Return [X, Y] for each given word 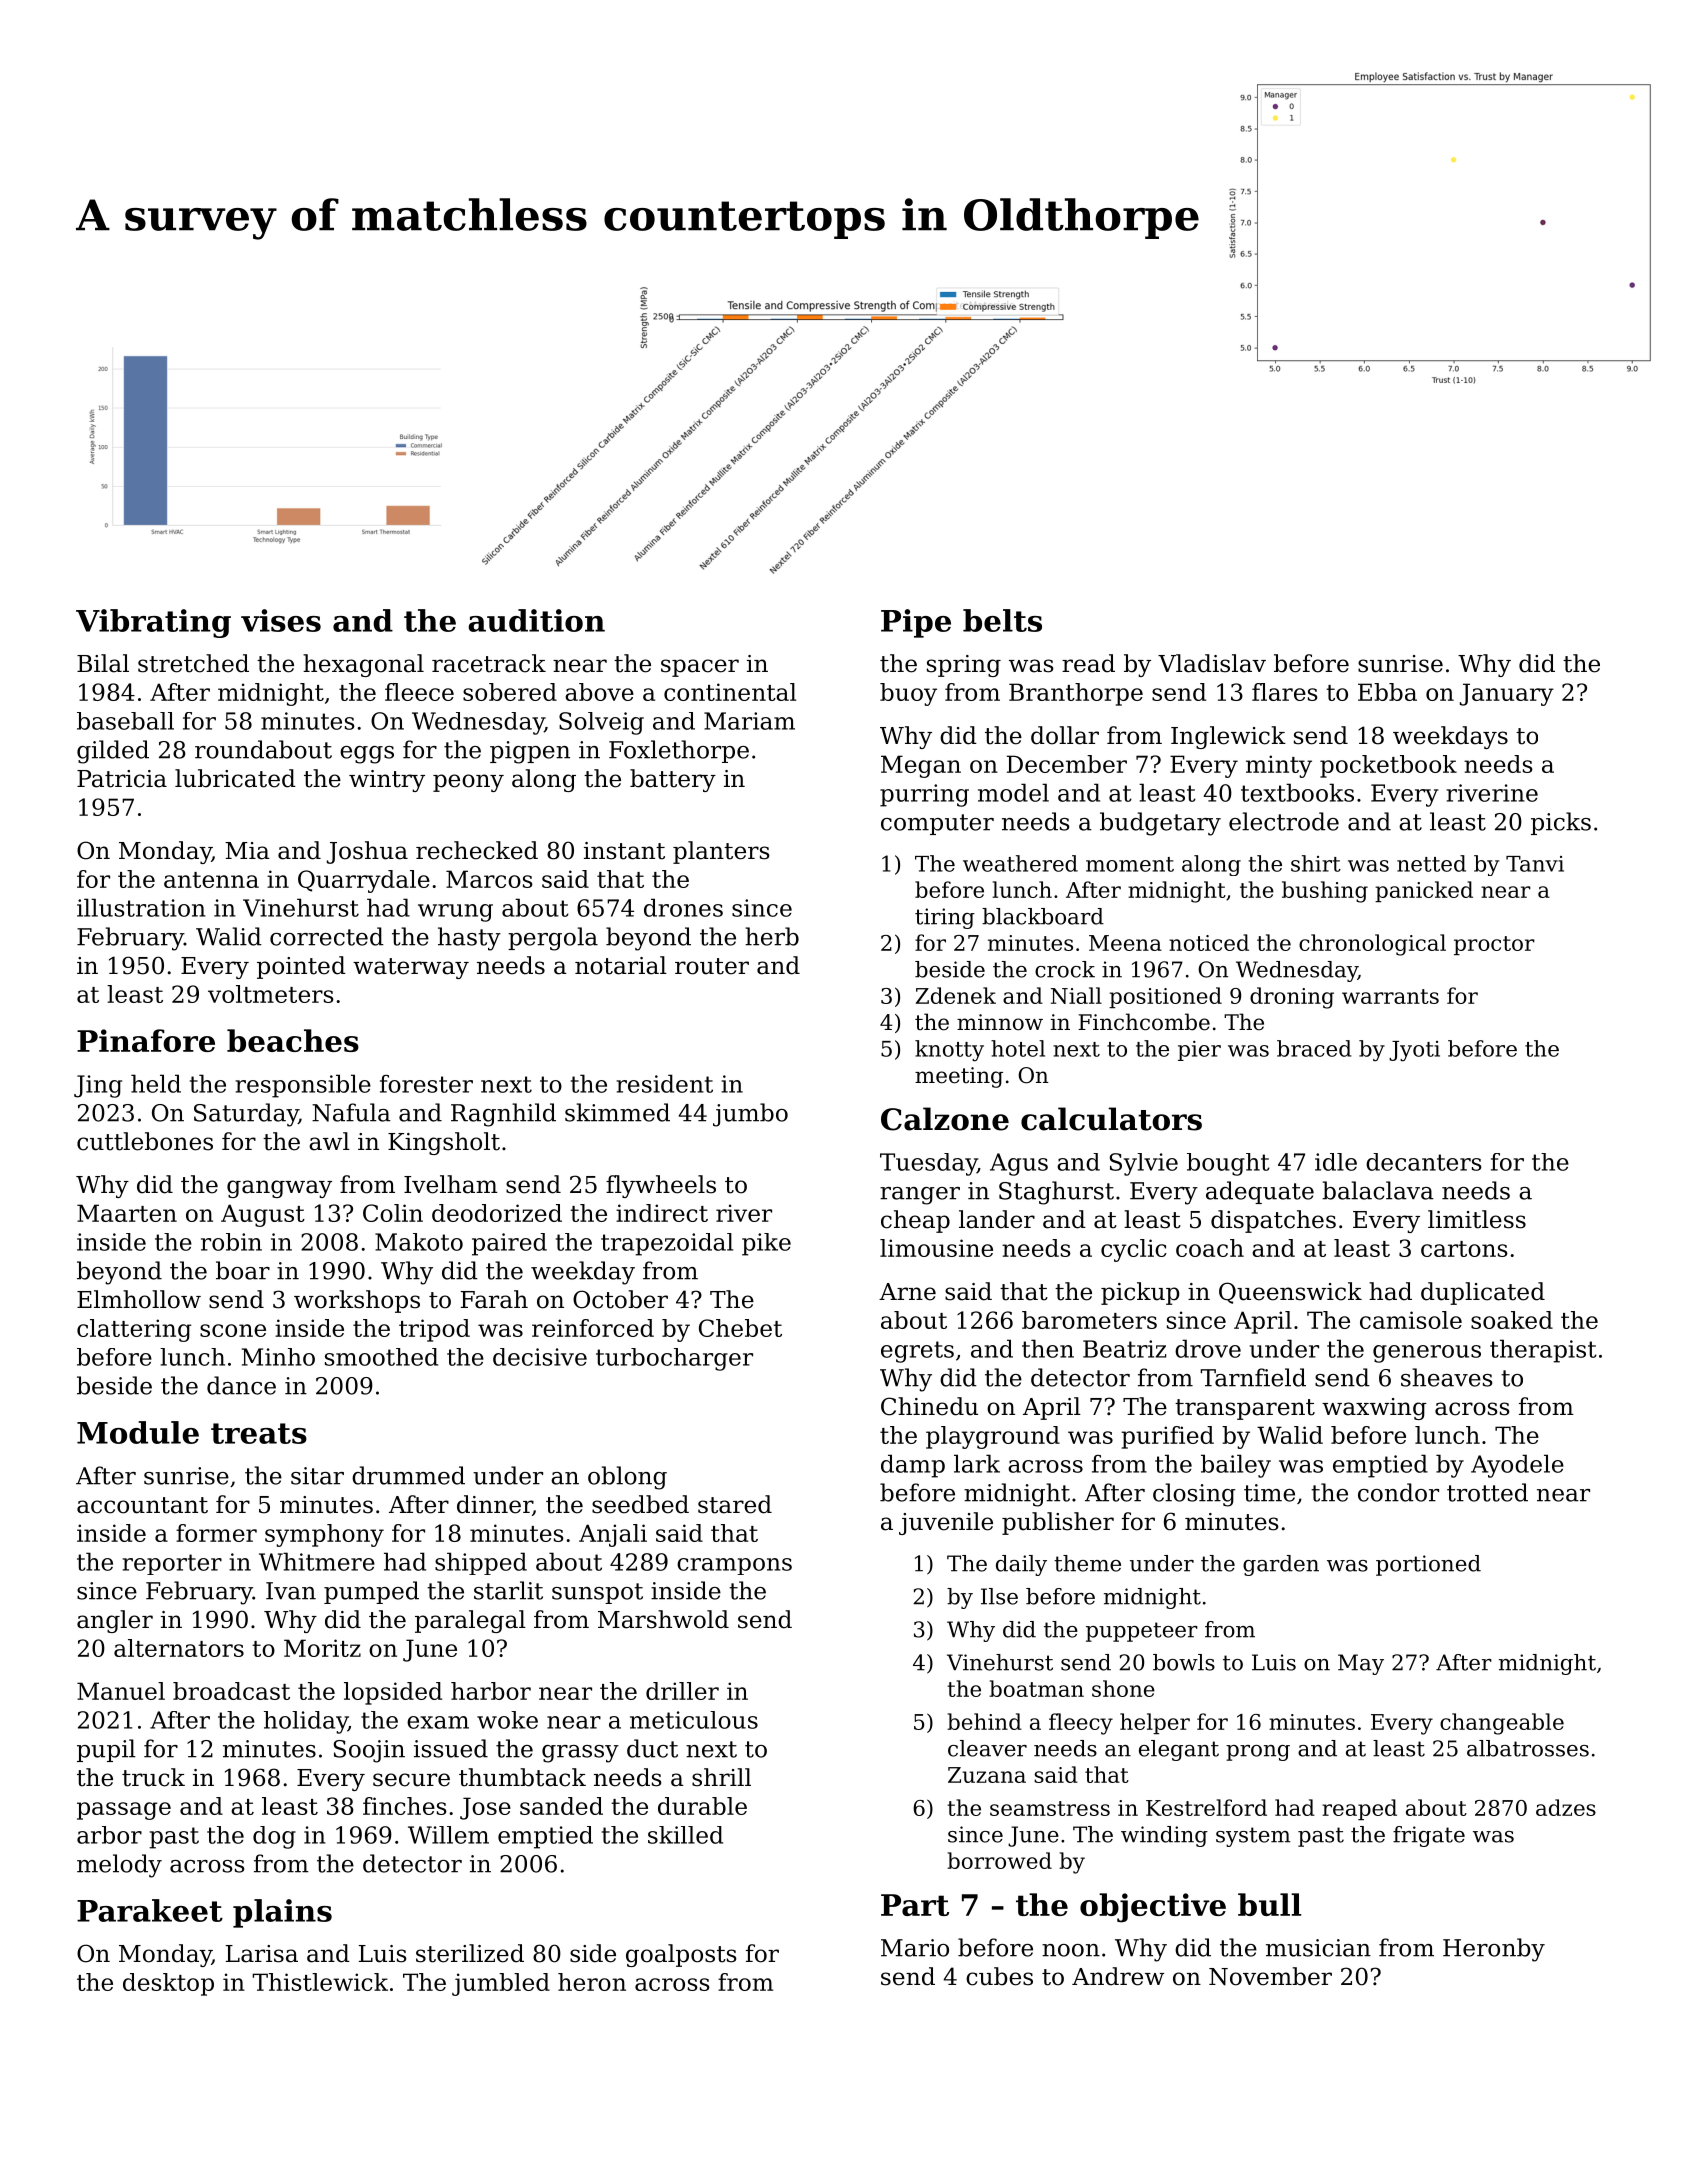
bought [1228, 1164]
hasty [469, 939]
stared [735, 1504]
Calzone [945, 1119]
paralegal [470, 1621]
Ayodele [1517, 1466]
